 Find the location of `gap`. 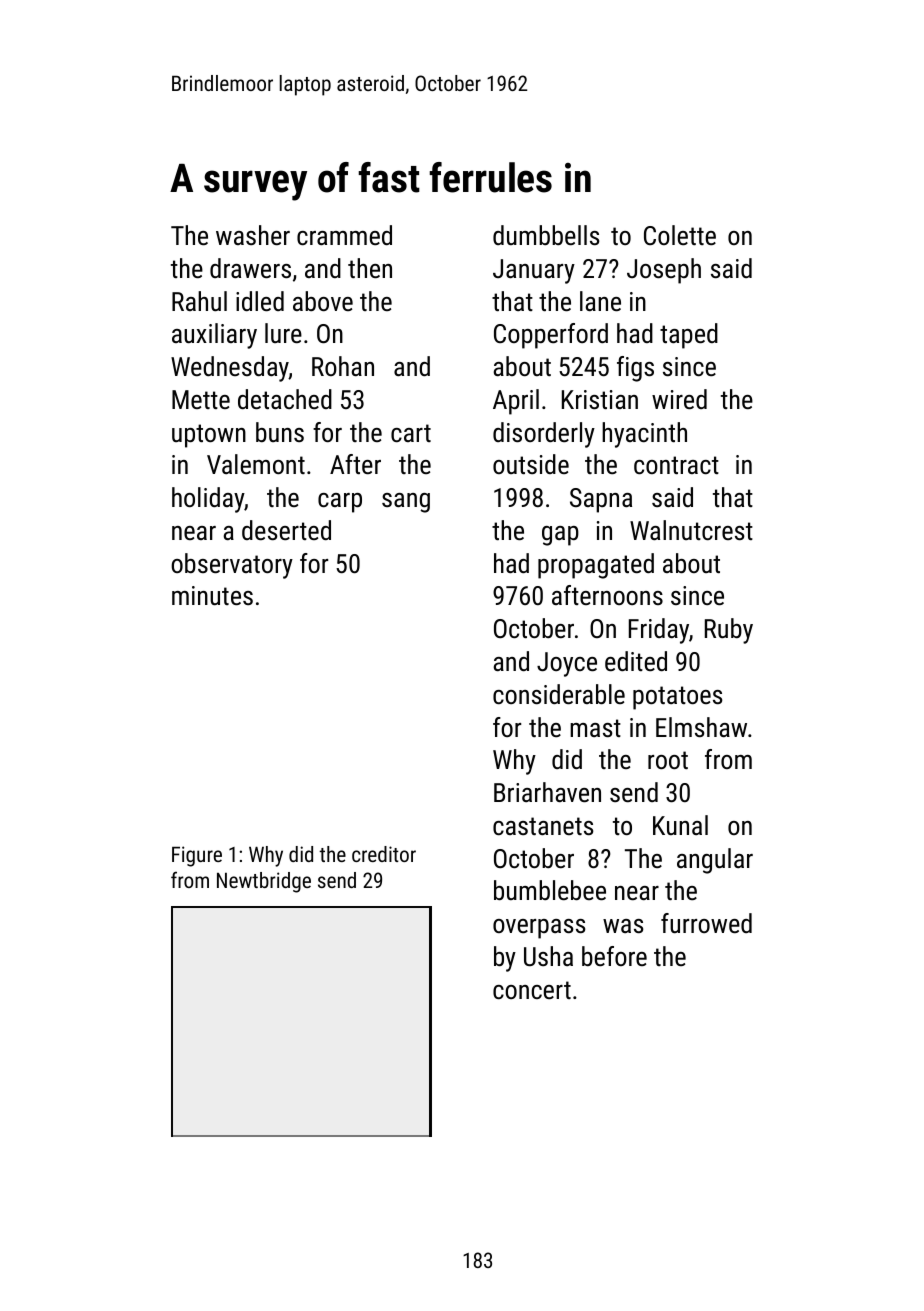

gap is located at coordinates (560, 536).
